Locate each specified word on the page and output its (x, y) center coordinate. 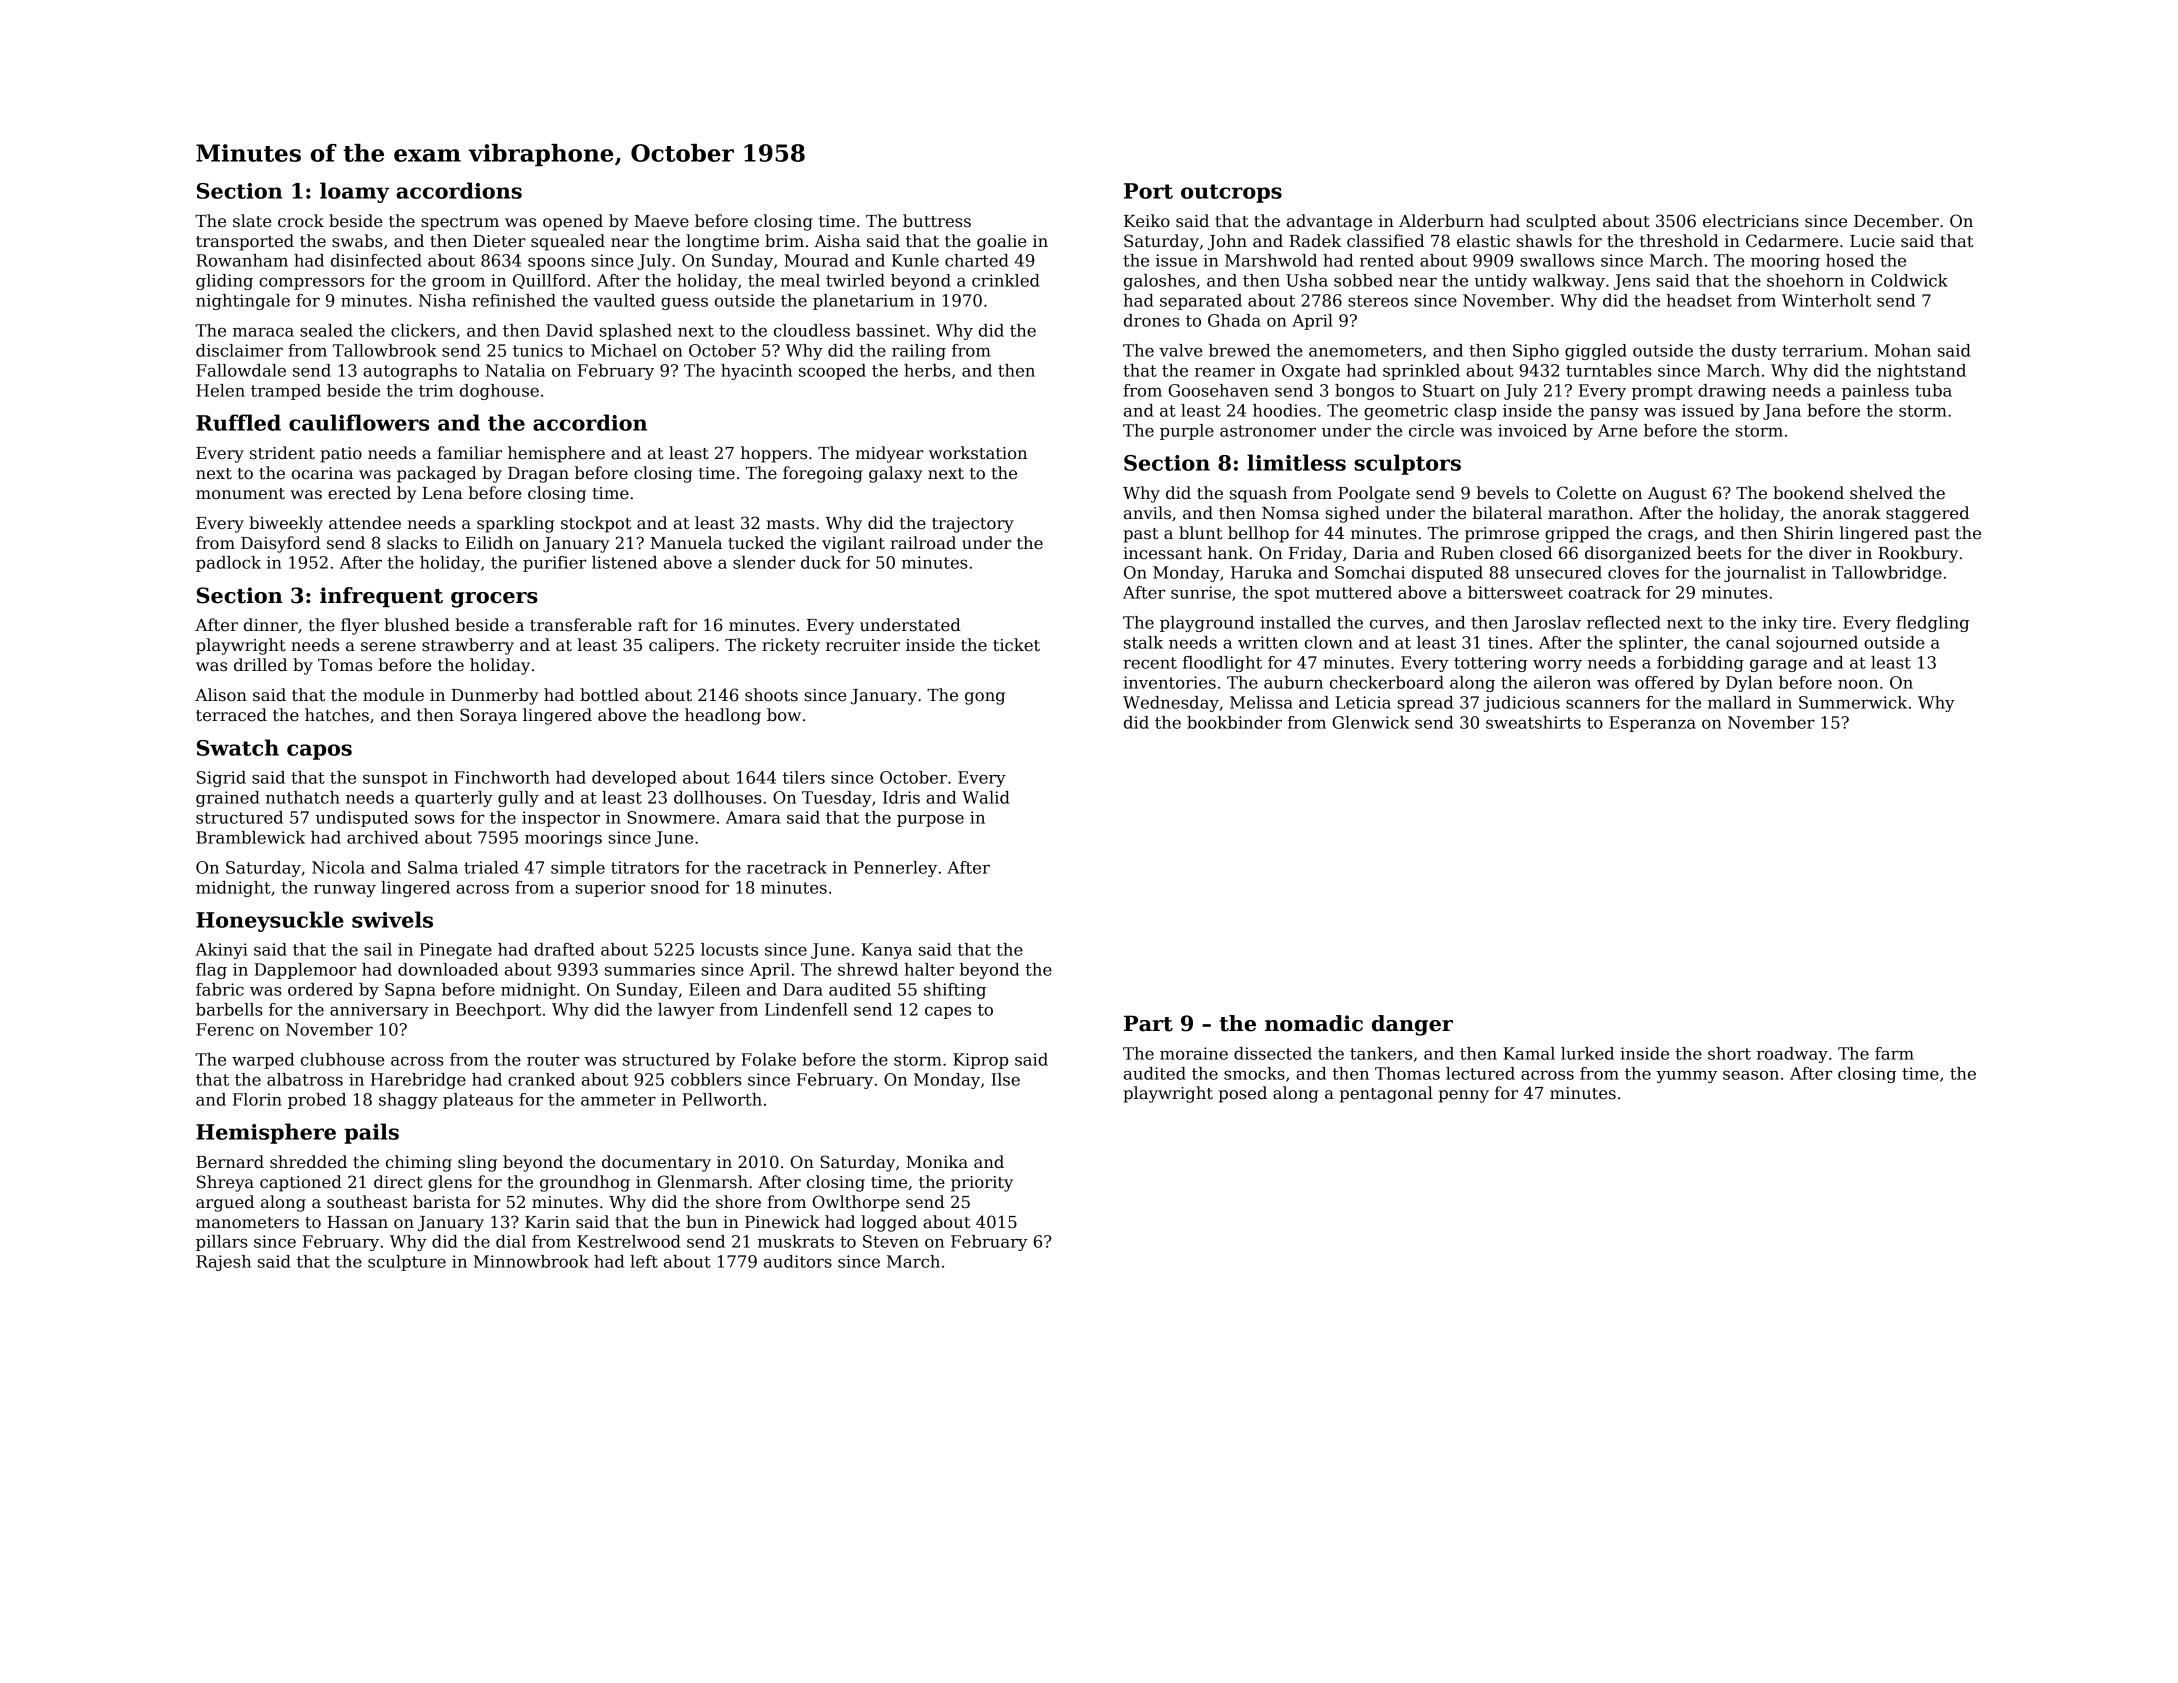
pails (371, 1133)
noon (1858, 684)
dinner (271, 625)
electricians (1751, 221)
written (1268, 642)
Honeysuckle (270, 921)
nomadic (1314, 1023)
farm (1894, 1053)
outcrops (1231, 193)
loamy (355, 192)
